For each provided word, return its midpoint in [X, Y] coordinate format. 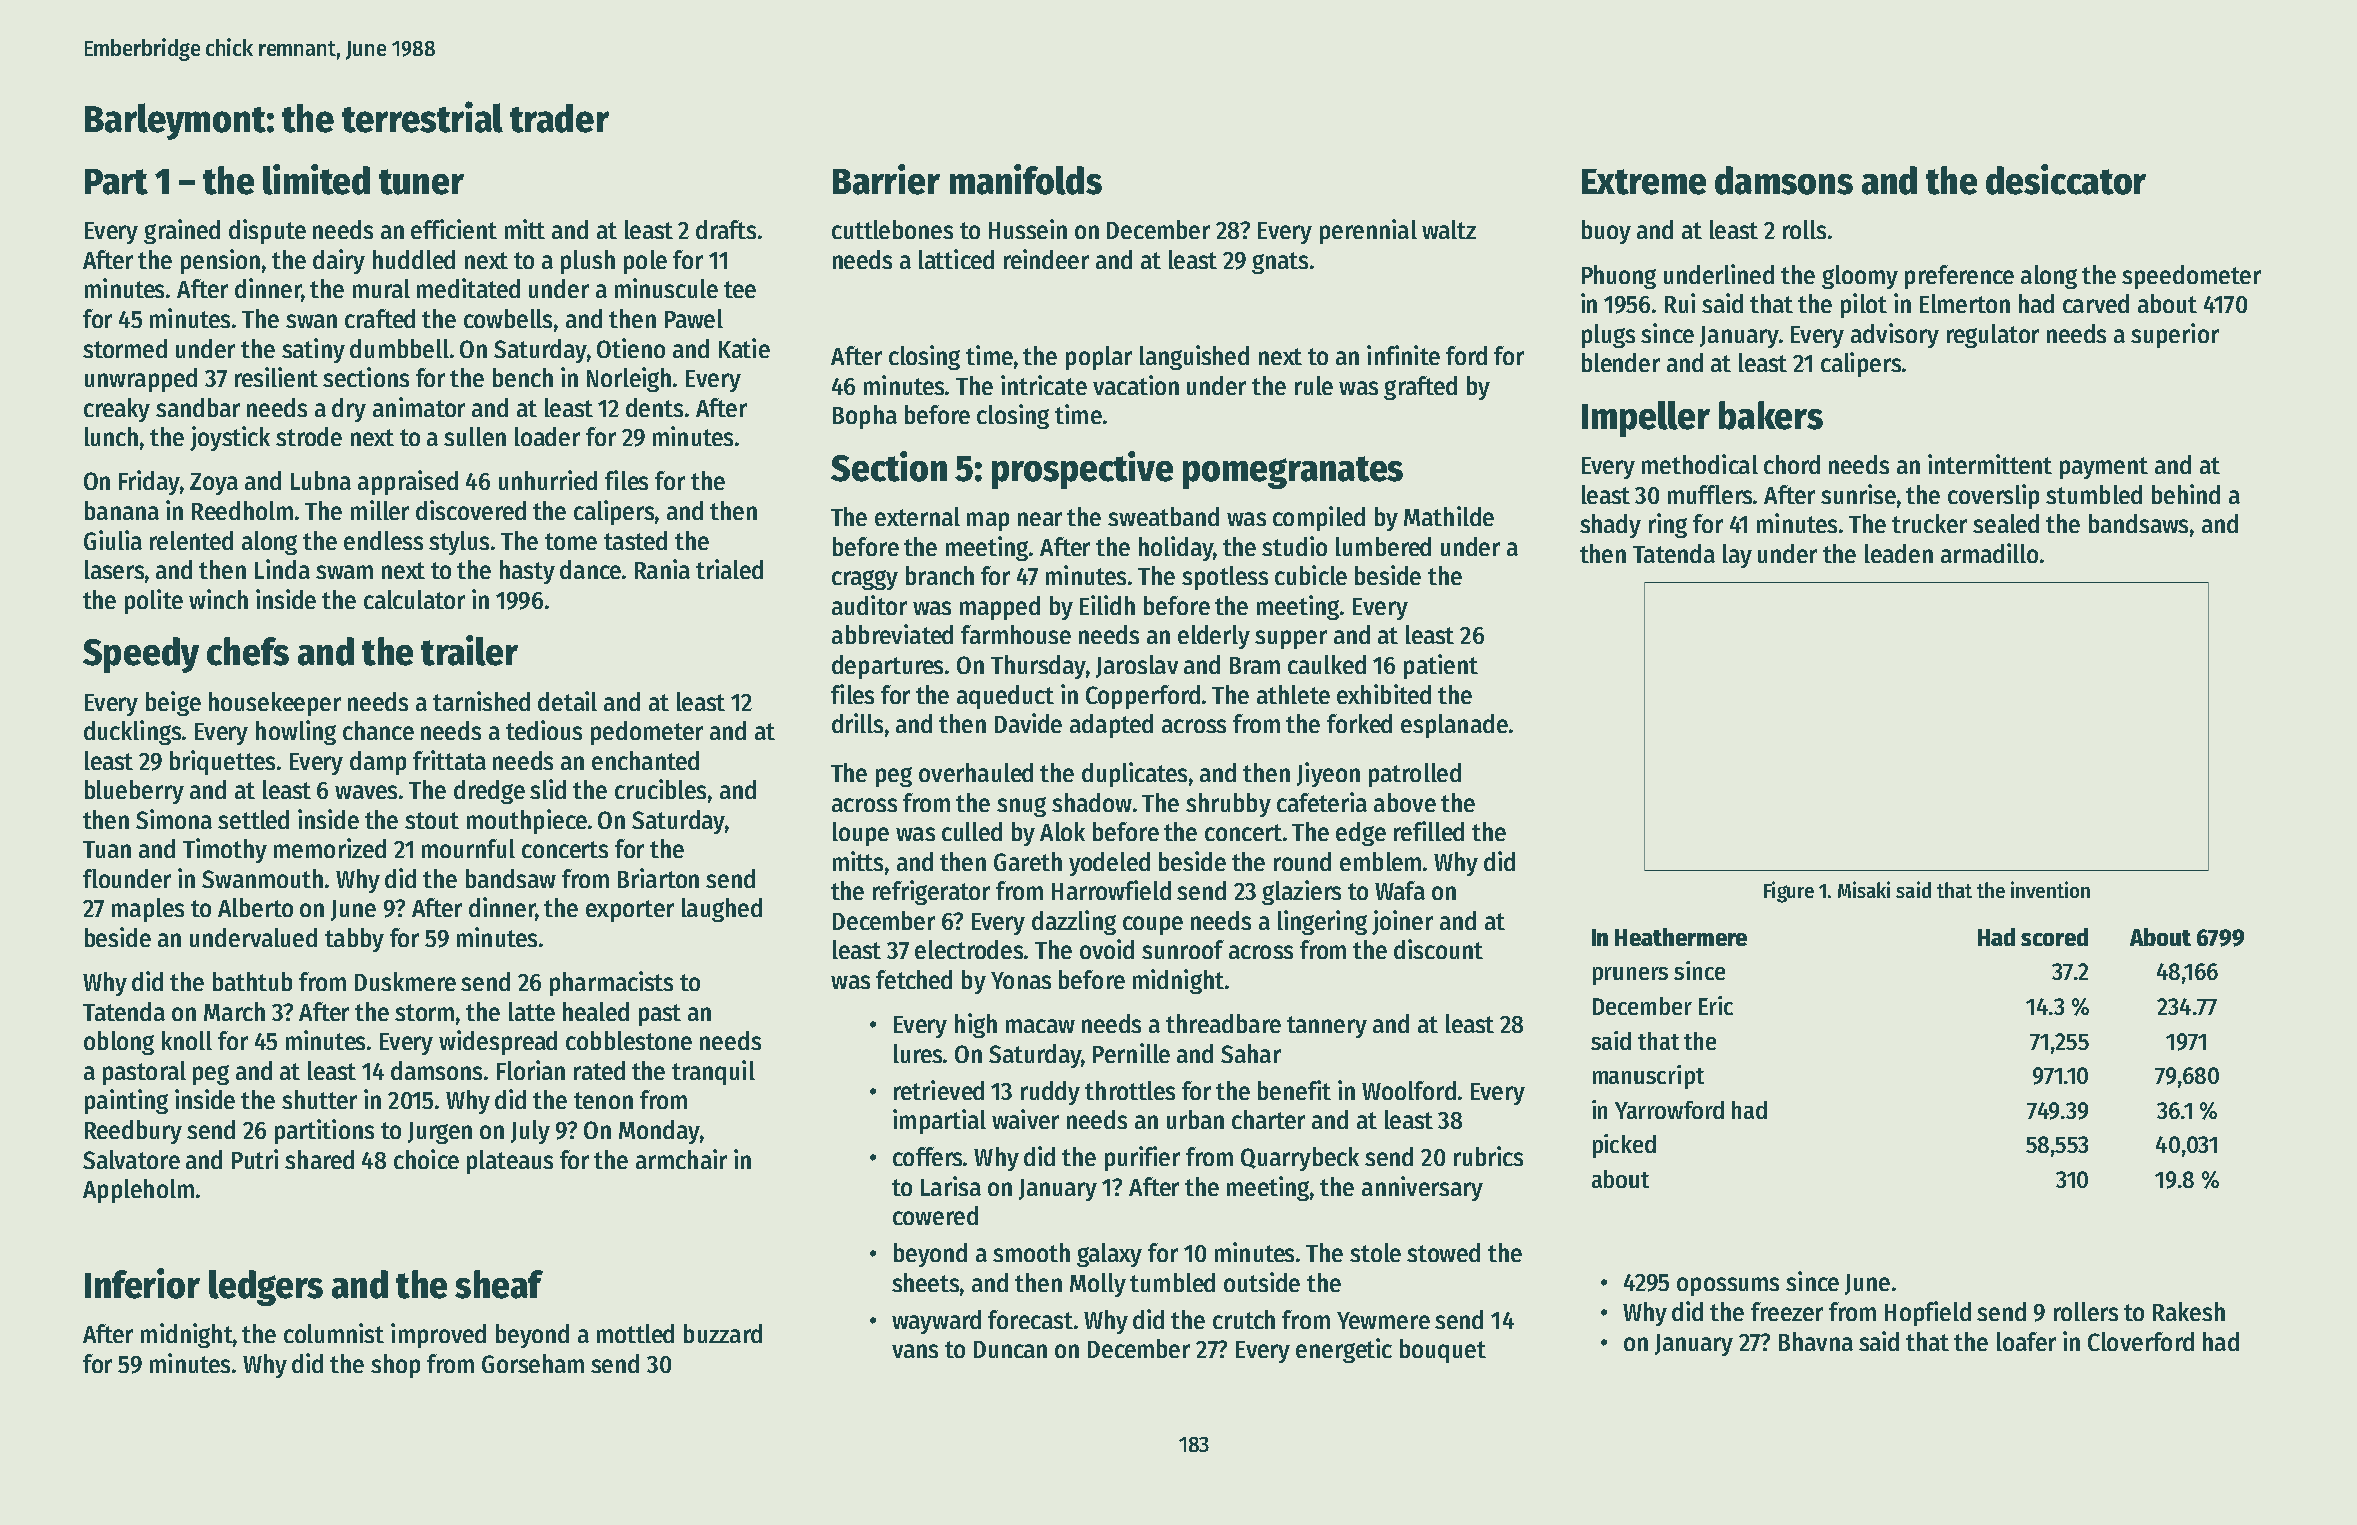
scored [2054, 937]
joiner [1402, 922]
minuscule [666, 288]
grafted [1420, 388]
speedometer [2191, 277]
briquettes [222, 762]
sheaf [499, 1284]
